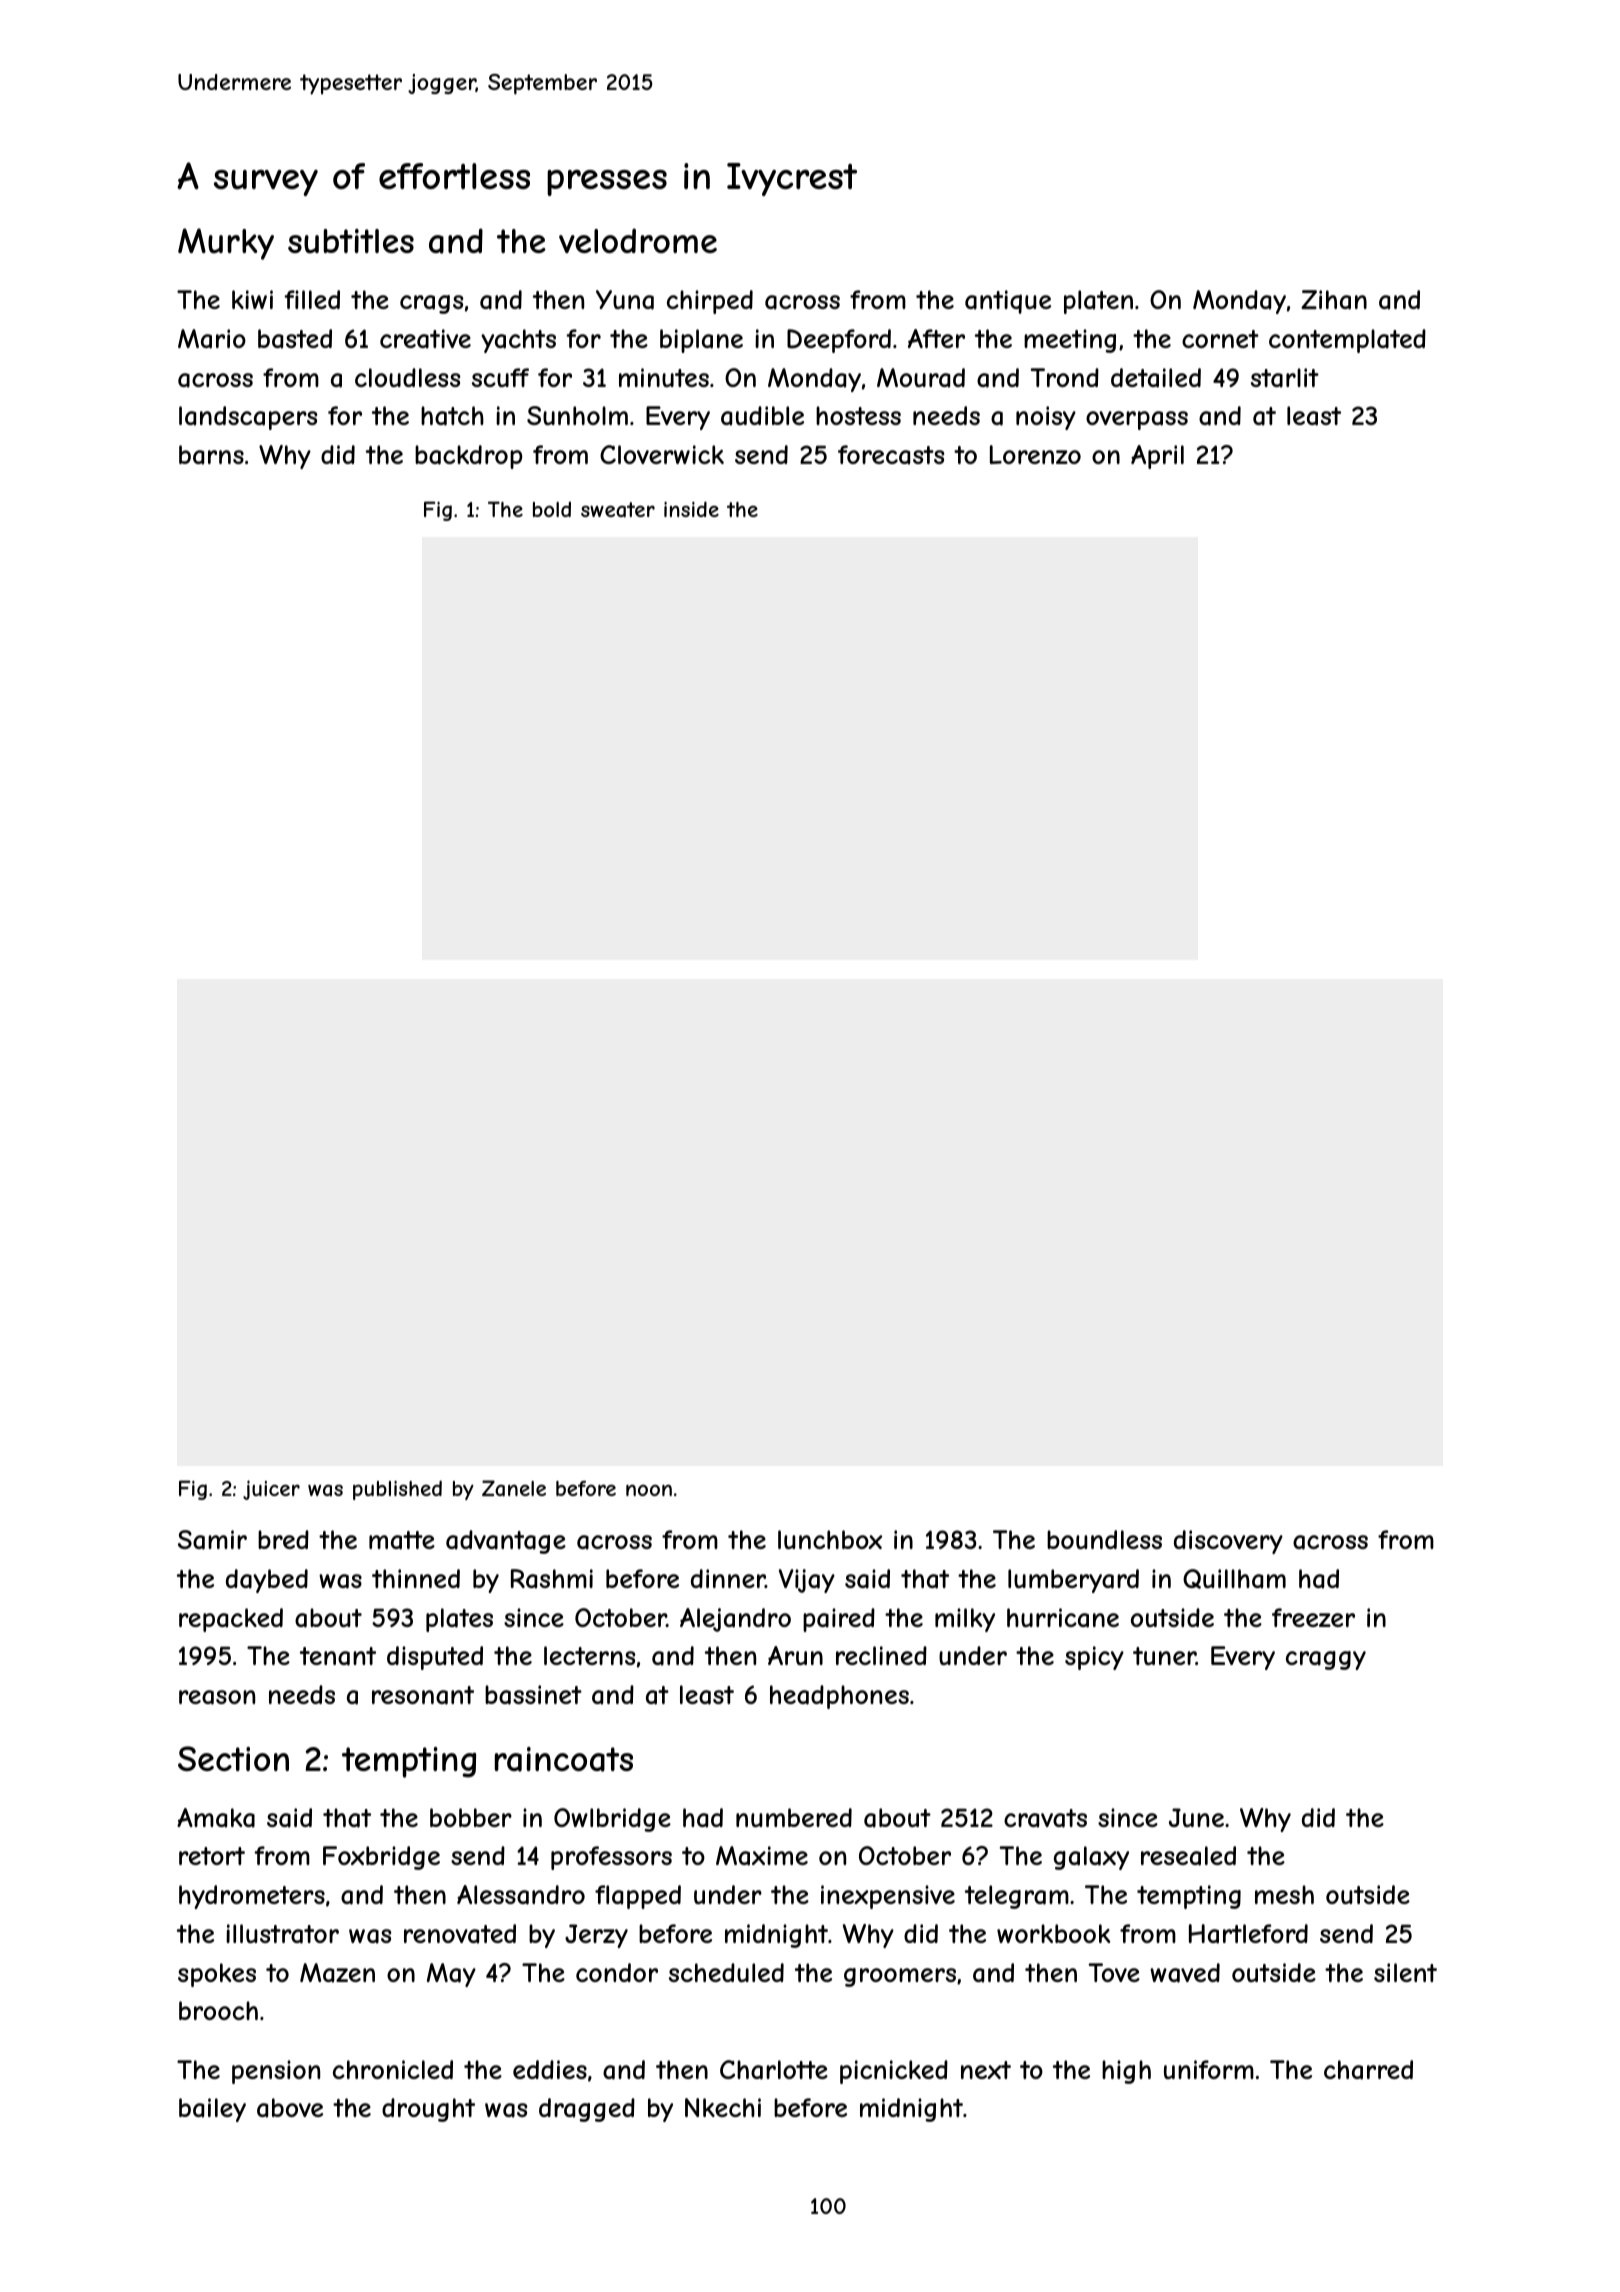  I want to click on uniform, so click(1209, 2069).
